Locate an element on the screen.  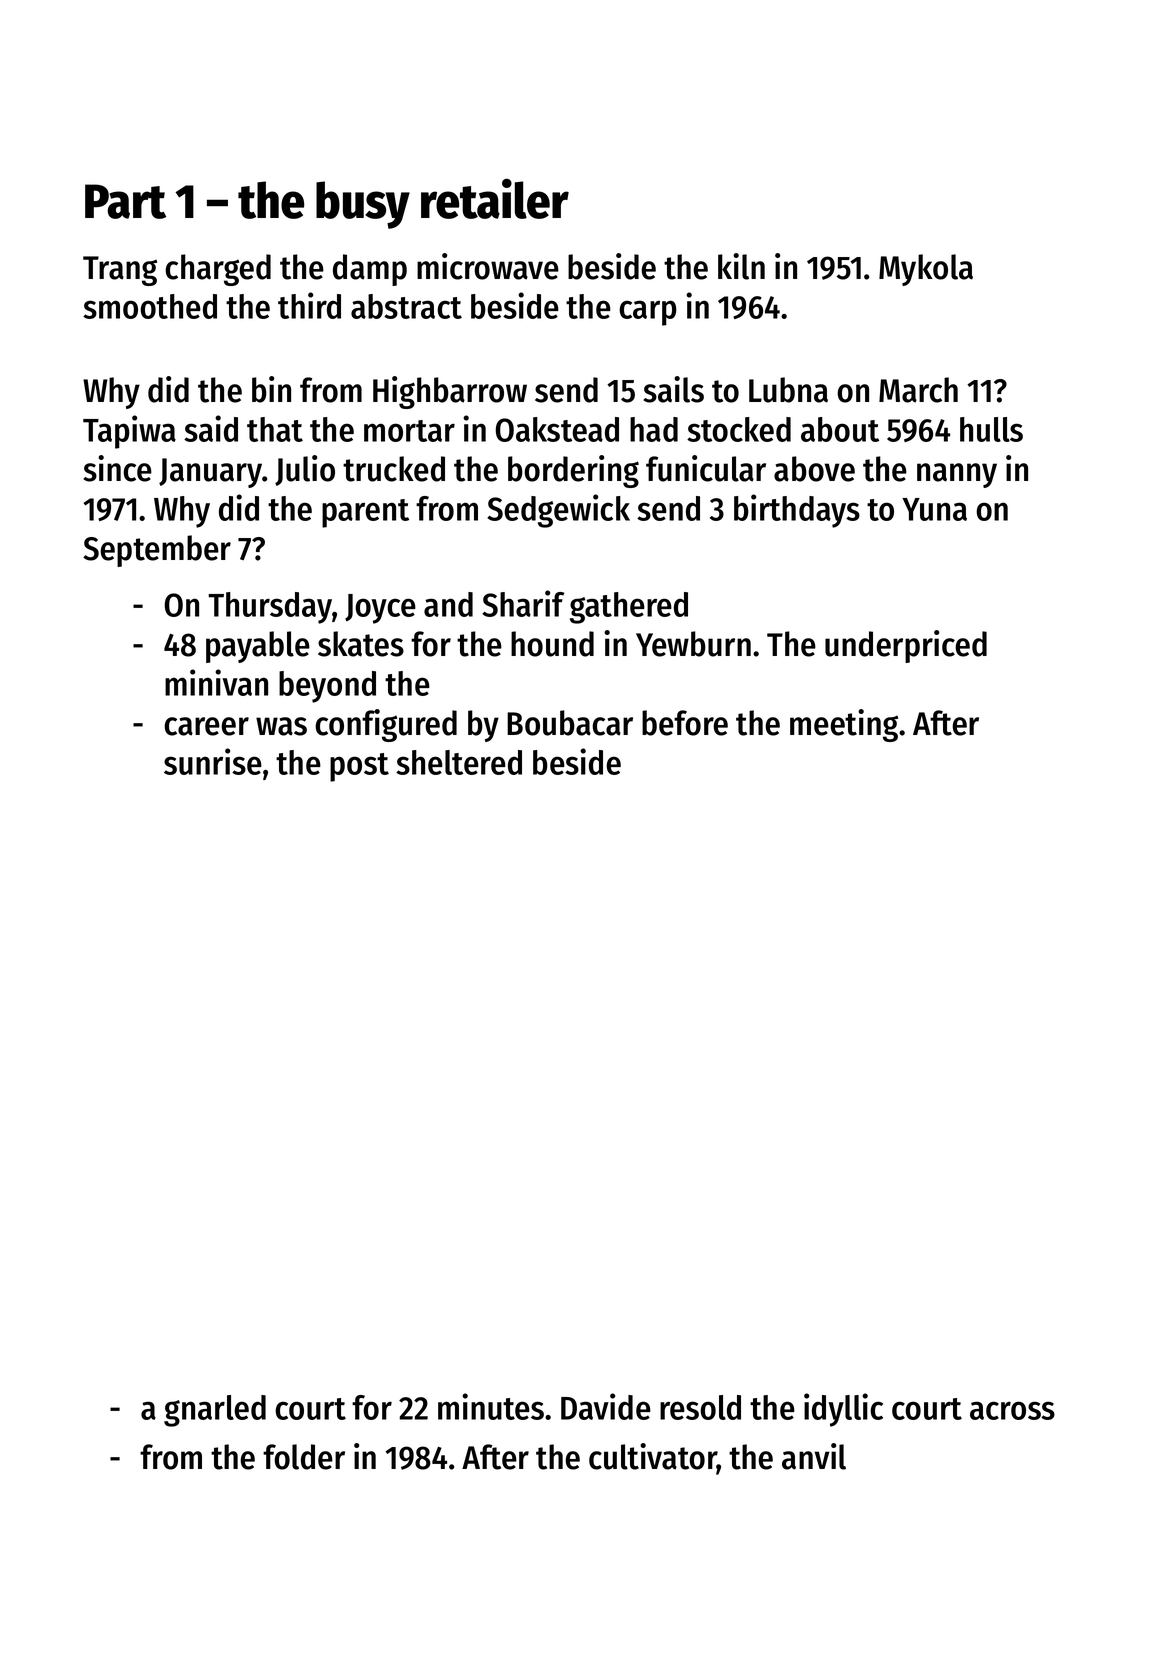
meeting is located at coordinates (844, 725).
